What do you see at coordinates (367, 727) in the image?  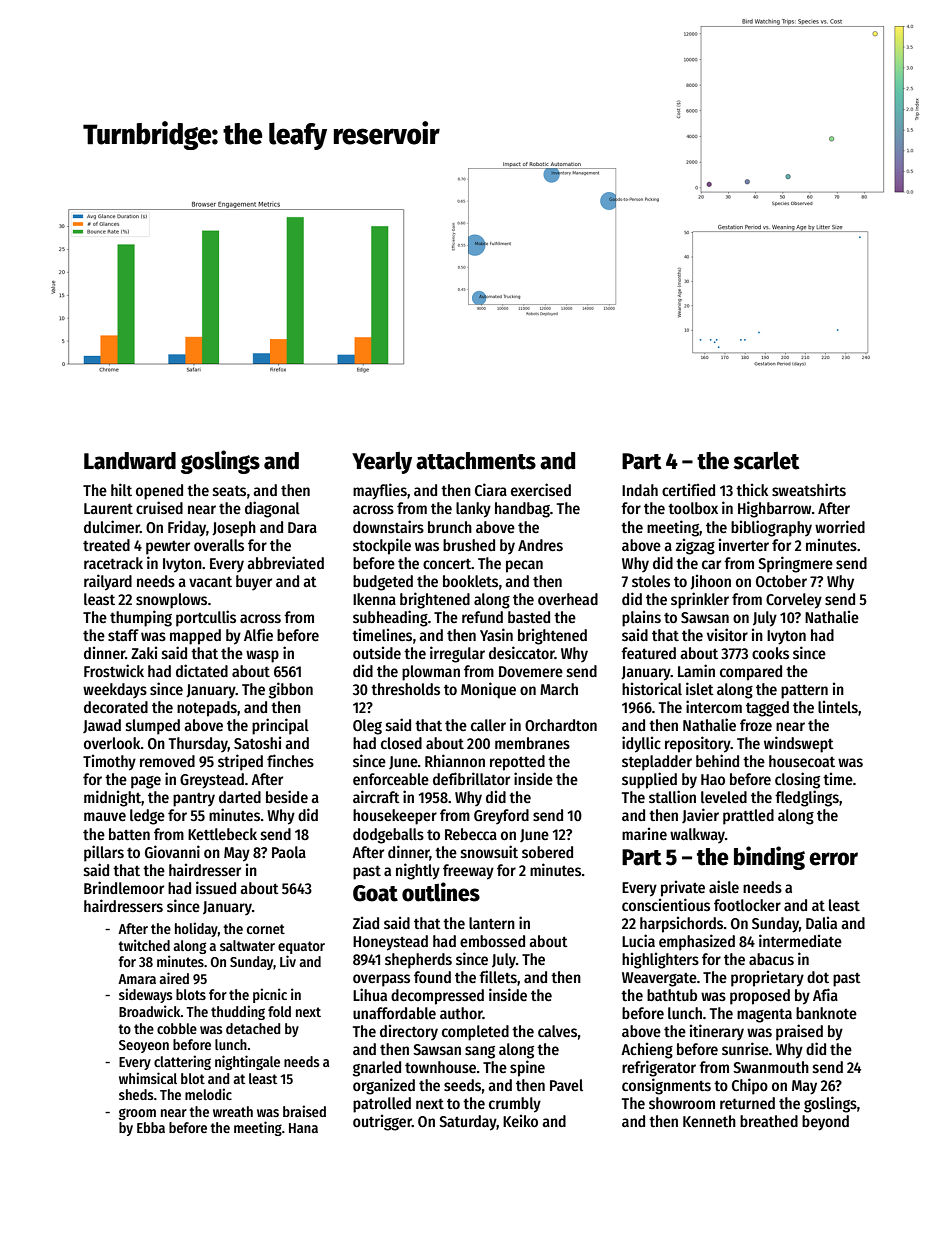 I see `Oleg` at bounding box center [367, 727].
